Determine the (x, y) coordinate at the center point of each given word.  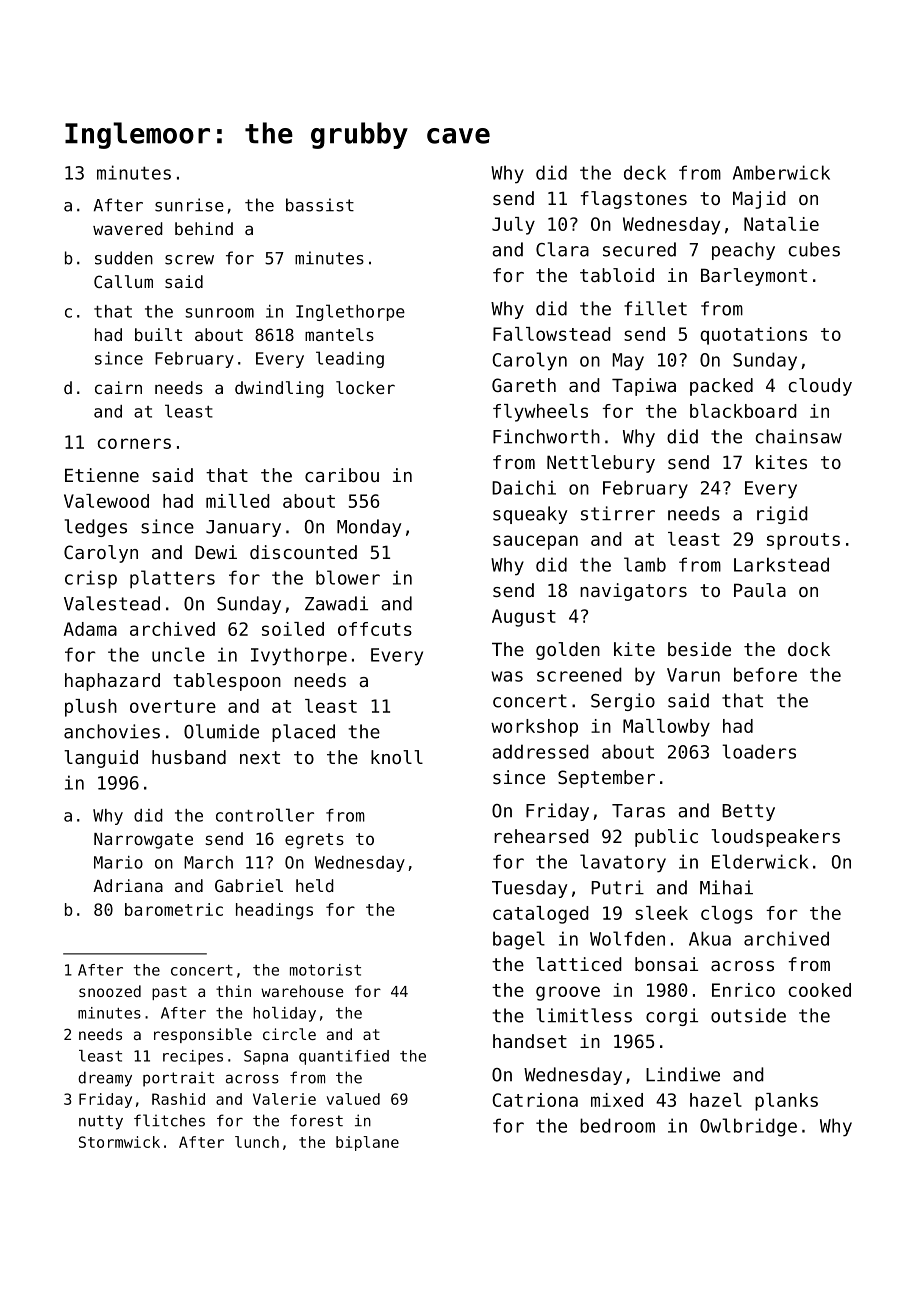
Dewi (216, 552)
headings (274, 911)
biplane (367, 1143)
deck (645, 172)
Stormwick (119, 1142)
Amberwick (781, 172)
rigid (782, 515)
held (315, 885)
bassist (320, 205)
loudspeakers (775, 838)
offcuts (375, 629)
